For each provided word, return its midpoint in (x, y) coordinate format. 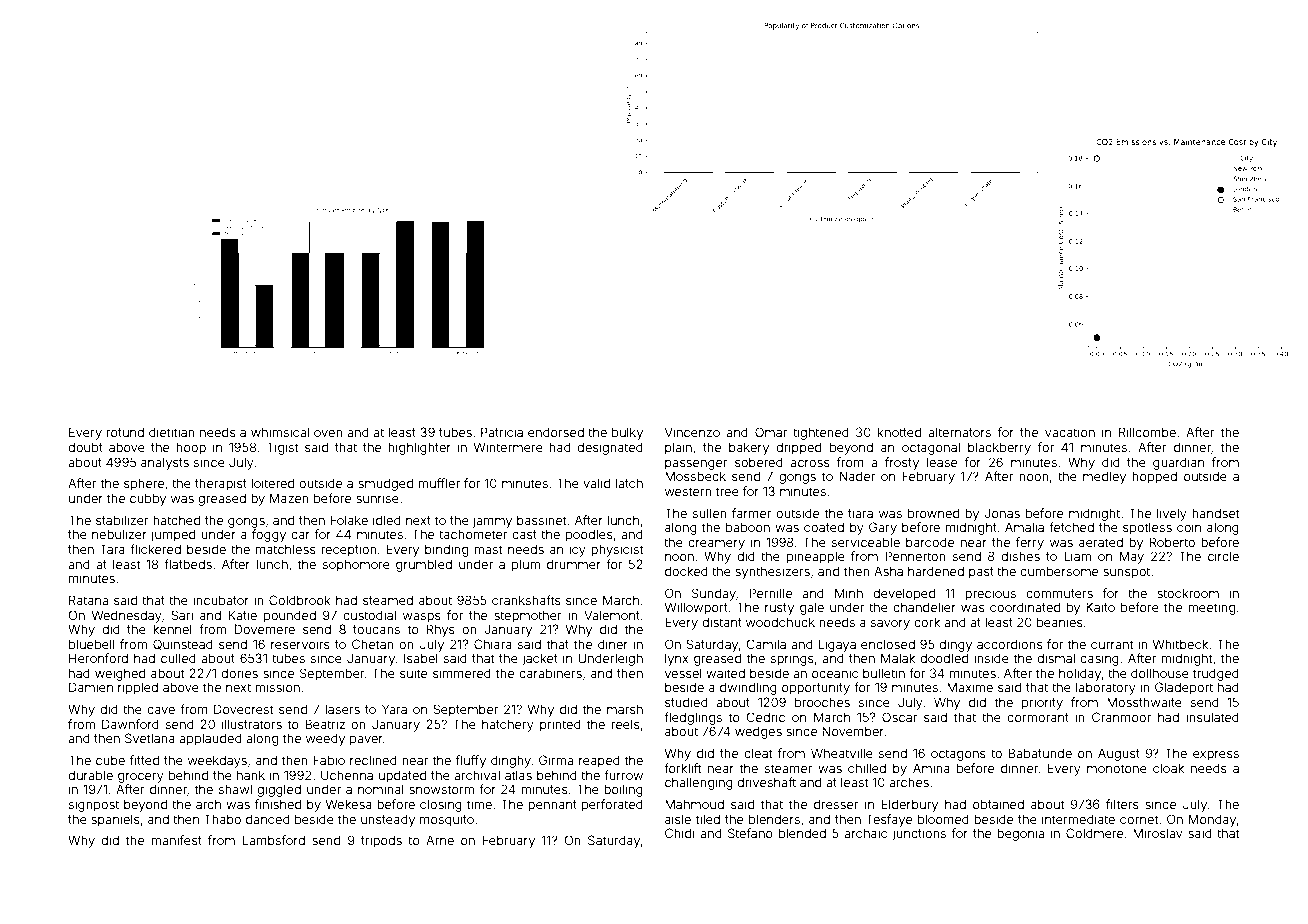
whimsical (280, 432)
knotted (899, 432)
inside (991, 658)
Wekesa (349, 804)
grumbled (424, 565)
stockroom (1188, 593)
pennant (552, 806)
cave (161, 710)
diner (613, 644)
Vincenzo (692, 432)
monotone (1117, 768)
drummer (574, 564)
